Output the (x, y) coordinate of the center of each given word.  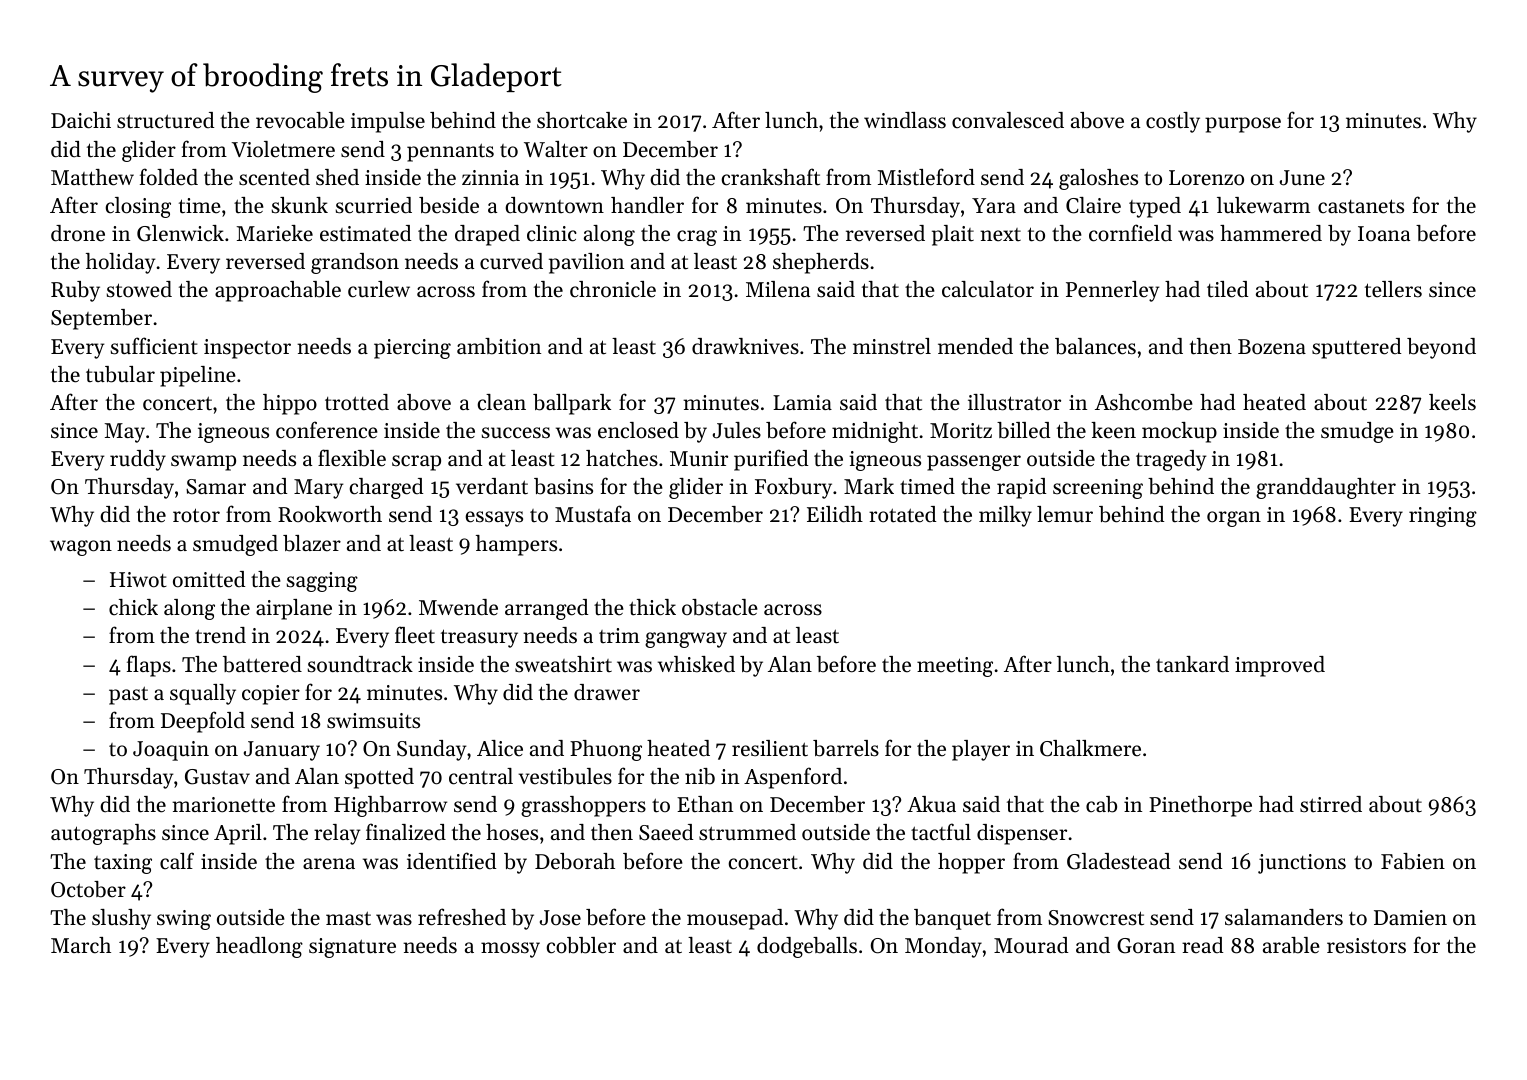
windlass (905, 120)
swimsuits (373, 721)
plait (953, 235)
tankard (1192, 664)
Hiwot (138, 580)
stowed (139, 289)
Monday (943, 947)
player (981, 750)
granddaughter (1326, 488)
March (81, 945)
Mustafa (593, 513)
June (1302, 178)
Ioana (1384, 233)
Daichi (81, 120)
